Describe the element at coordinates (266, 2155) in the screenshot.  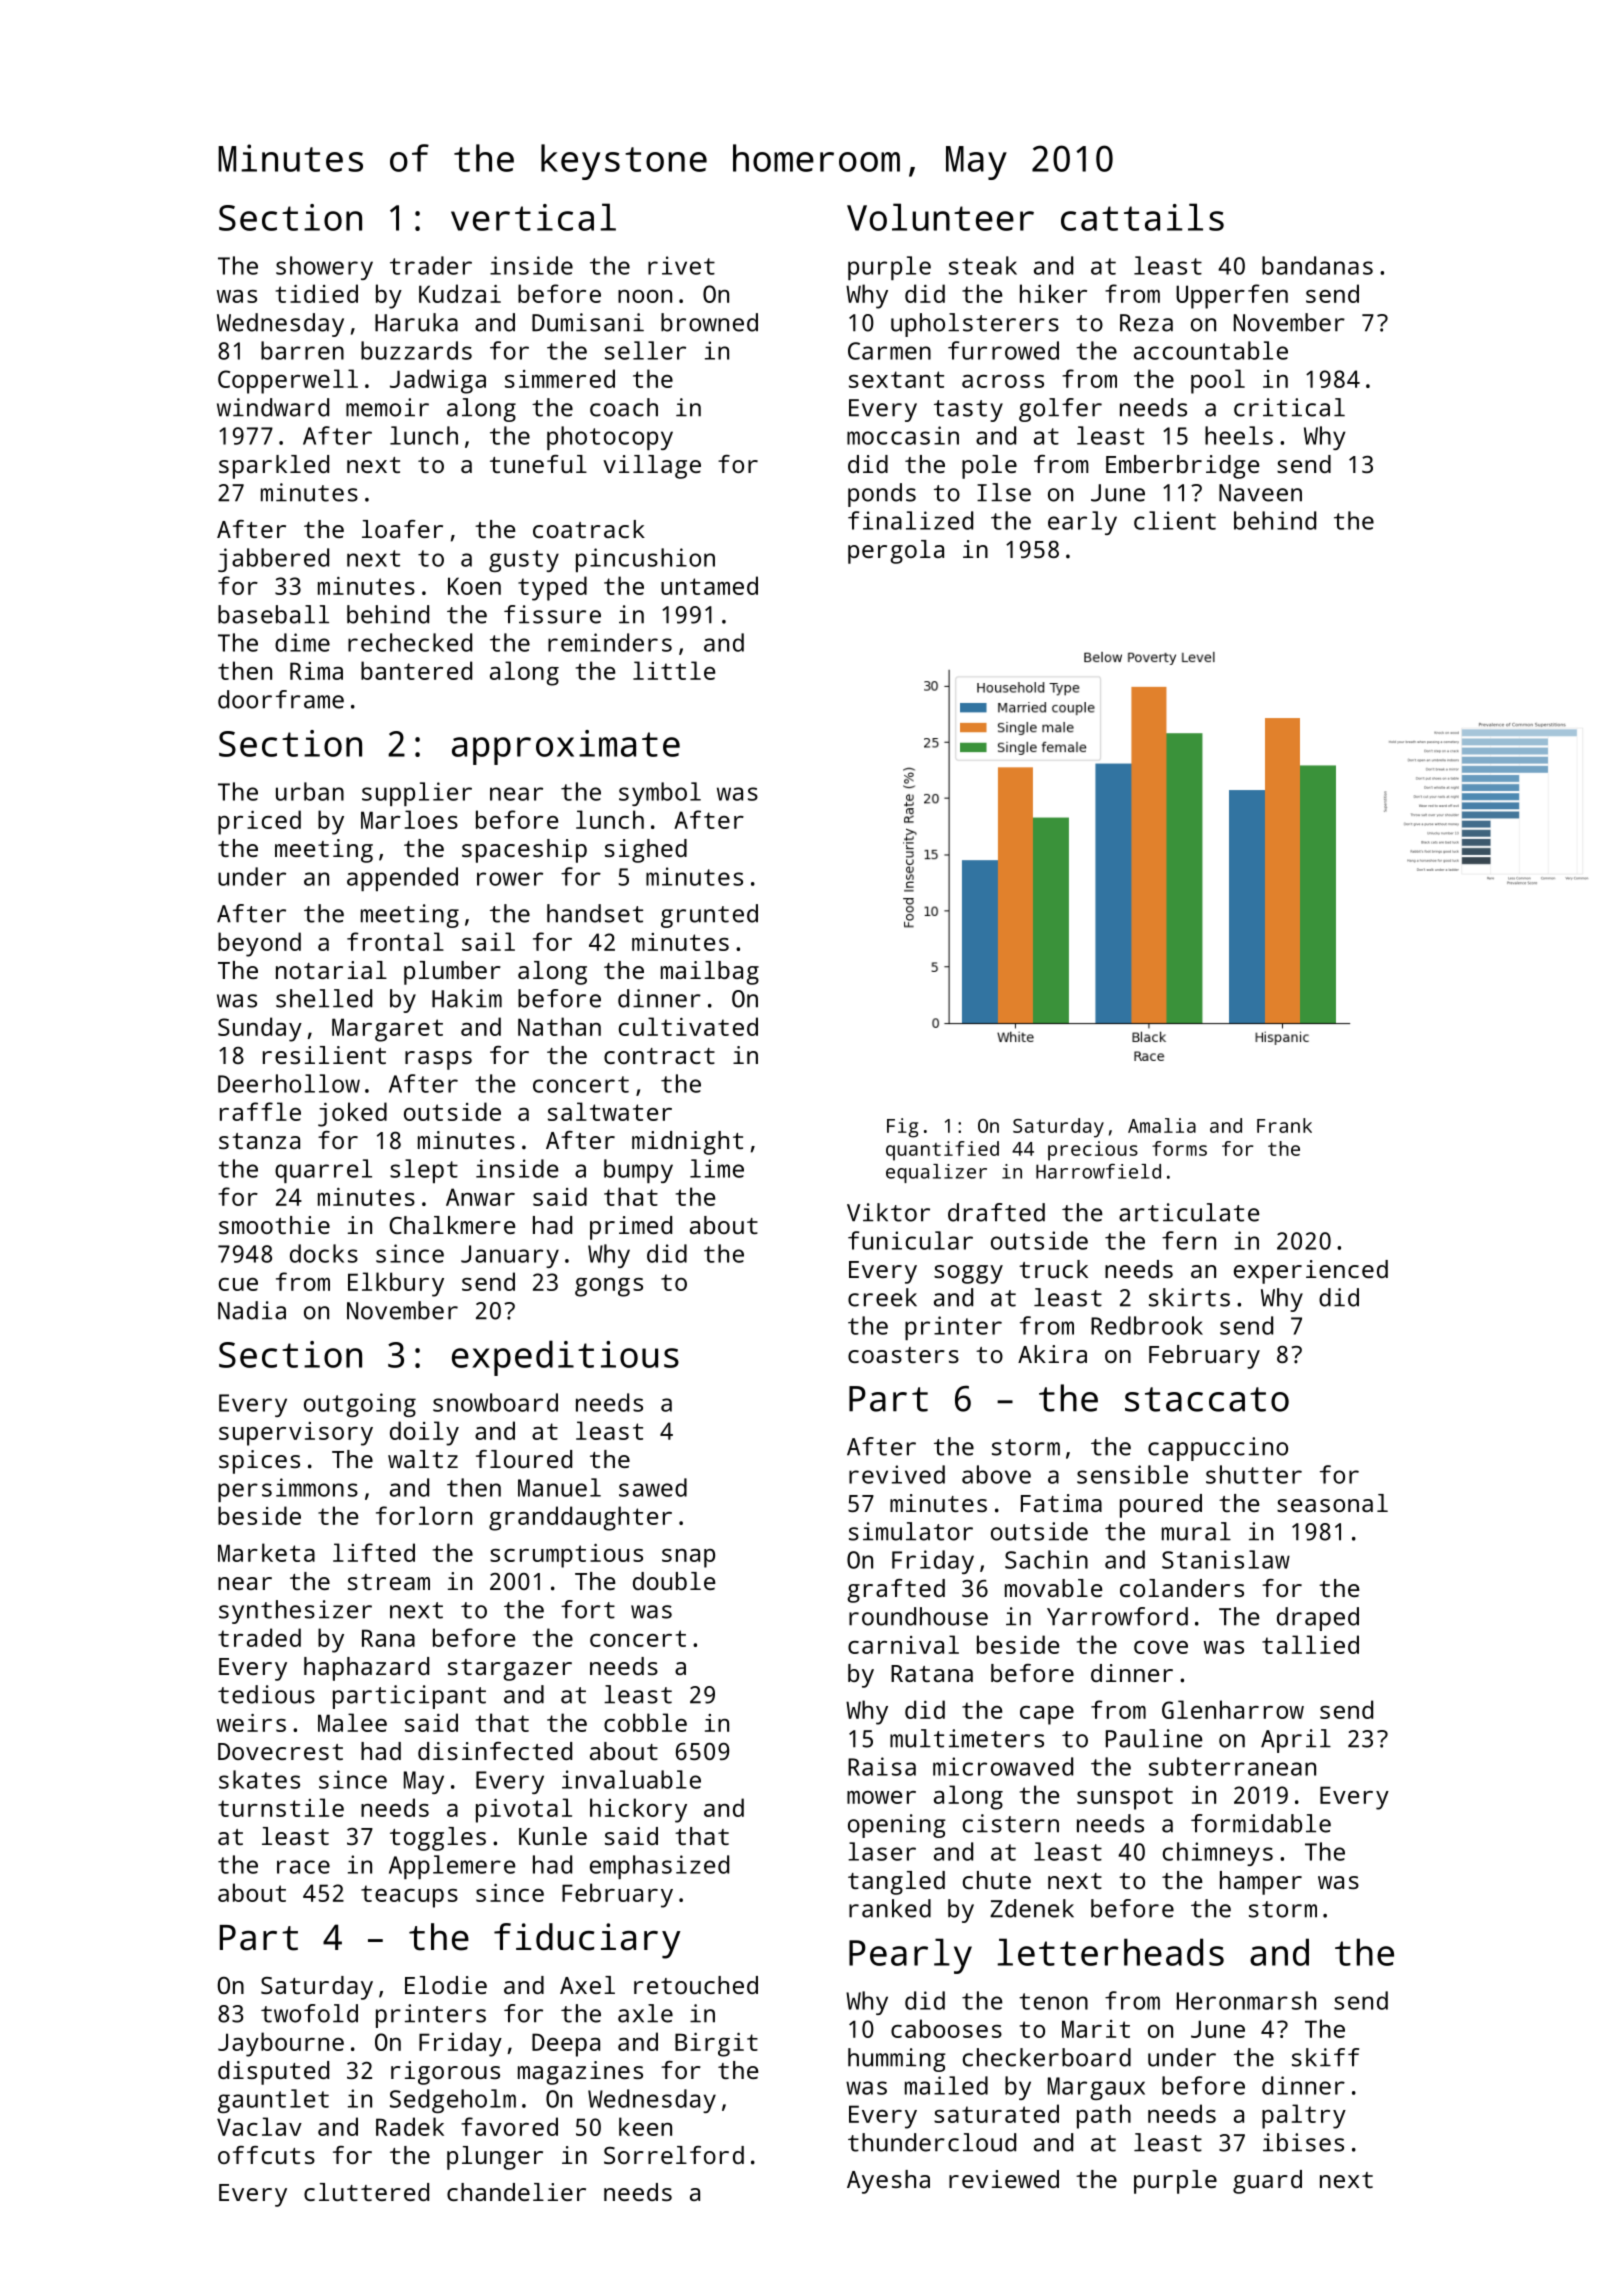
I see `offcuts` at that location.
